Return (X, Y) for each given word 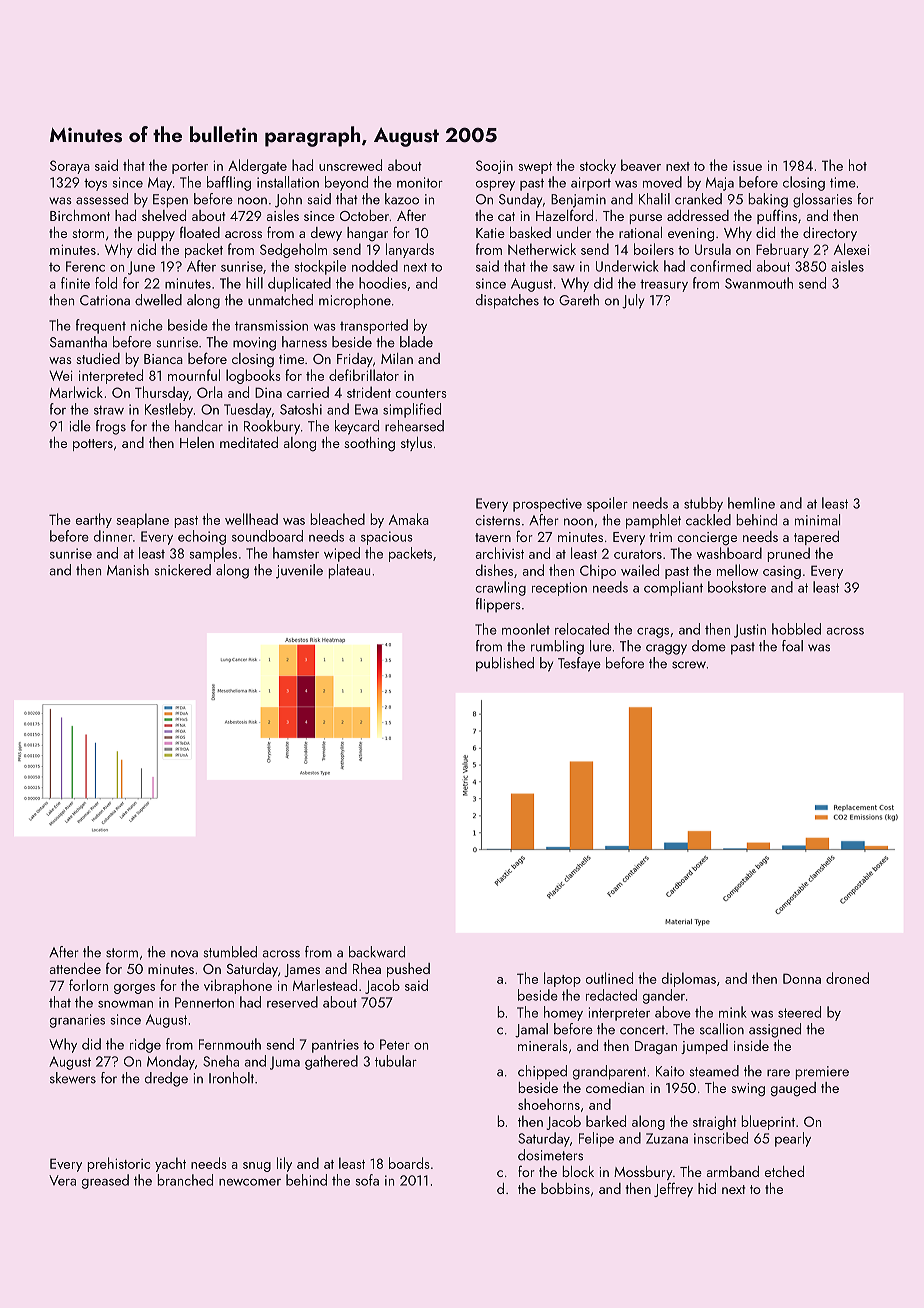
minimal (817, 520)
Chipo (598, 571)
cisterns (497, 520)
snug (257, 1167)
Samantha (78, 342)
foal (792, 646)
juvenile (299, 571)
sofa (367, 1180)
